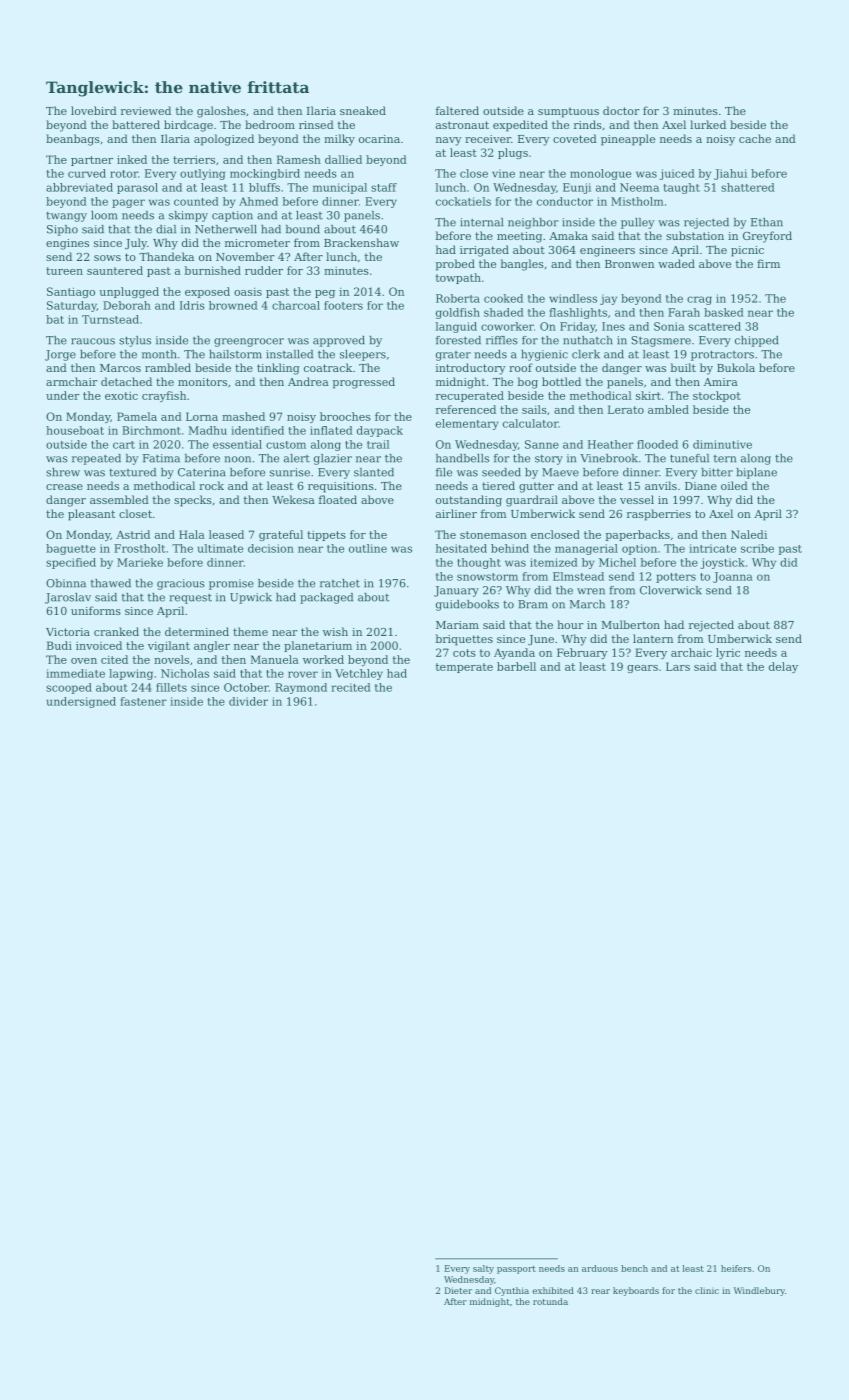  What do you see at coordinates (359, 674) in the image?
I see `Vetchley` at bounding box center [359, 674].
